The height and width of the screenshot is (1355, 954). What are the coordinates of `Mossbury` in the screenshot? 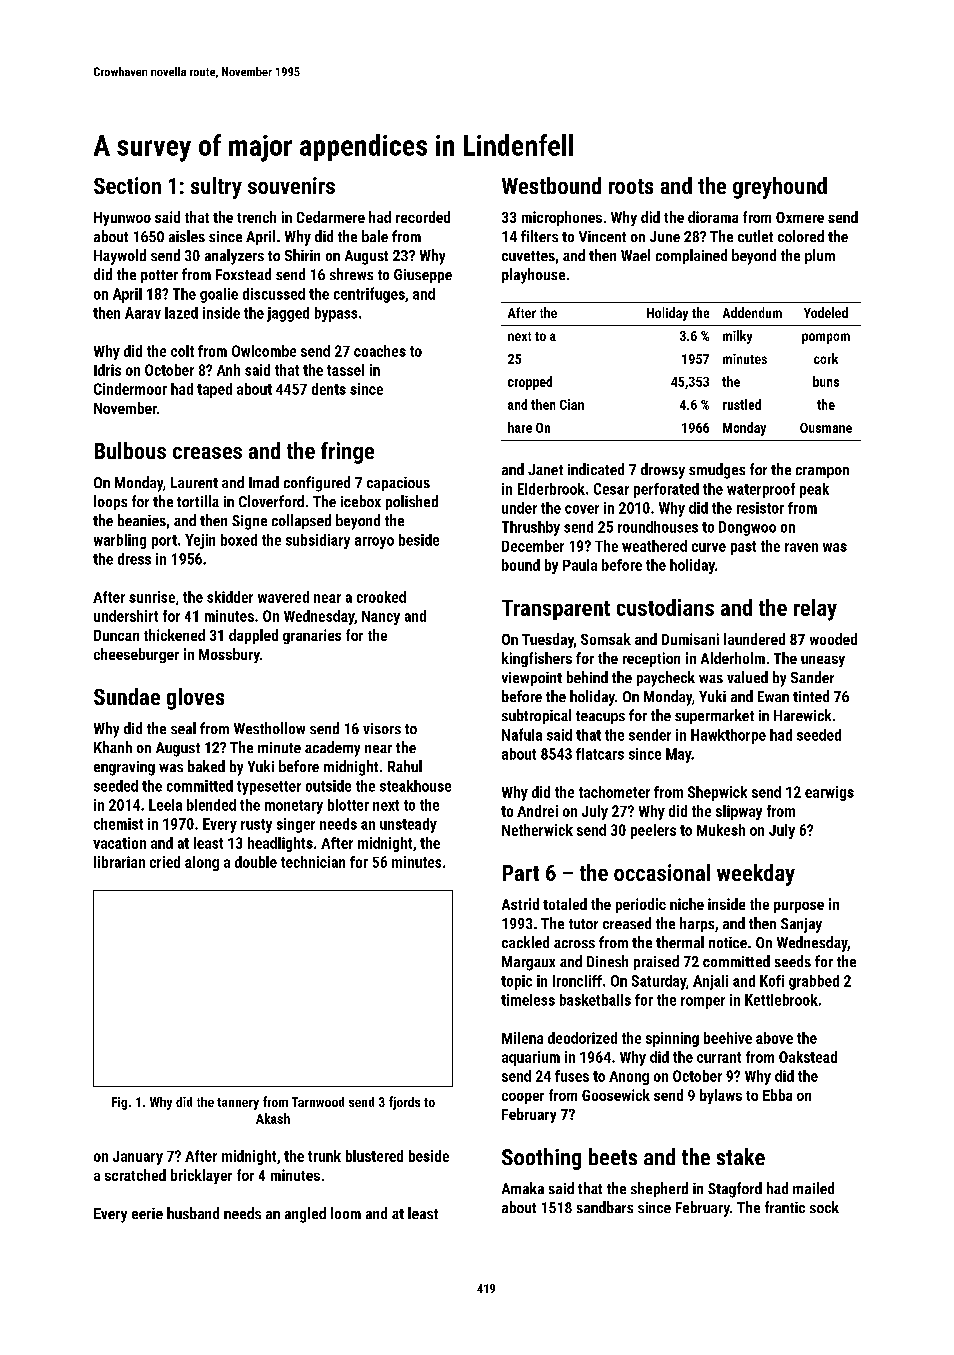 It's located at (229, 655).
